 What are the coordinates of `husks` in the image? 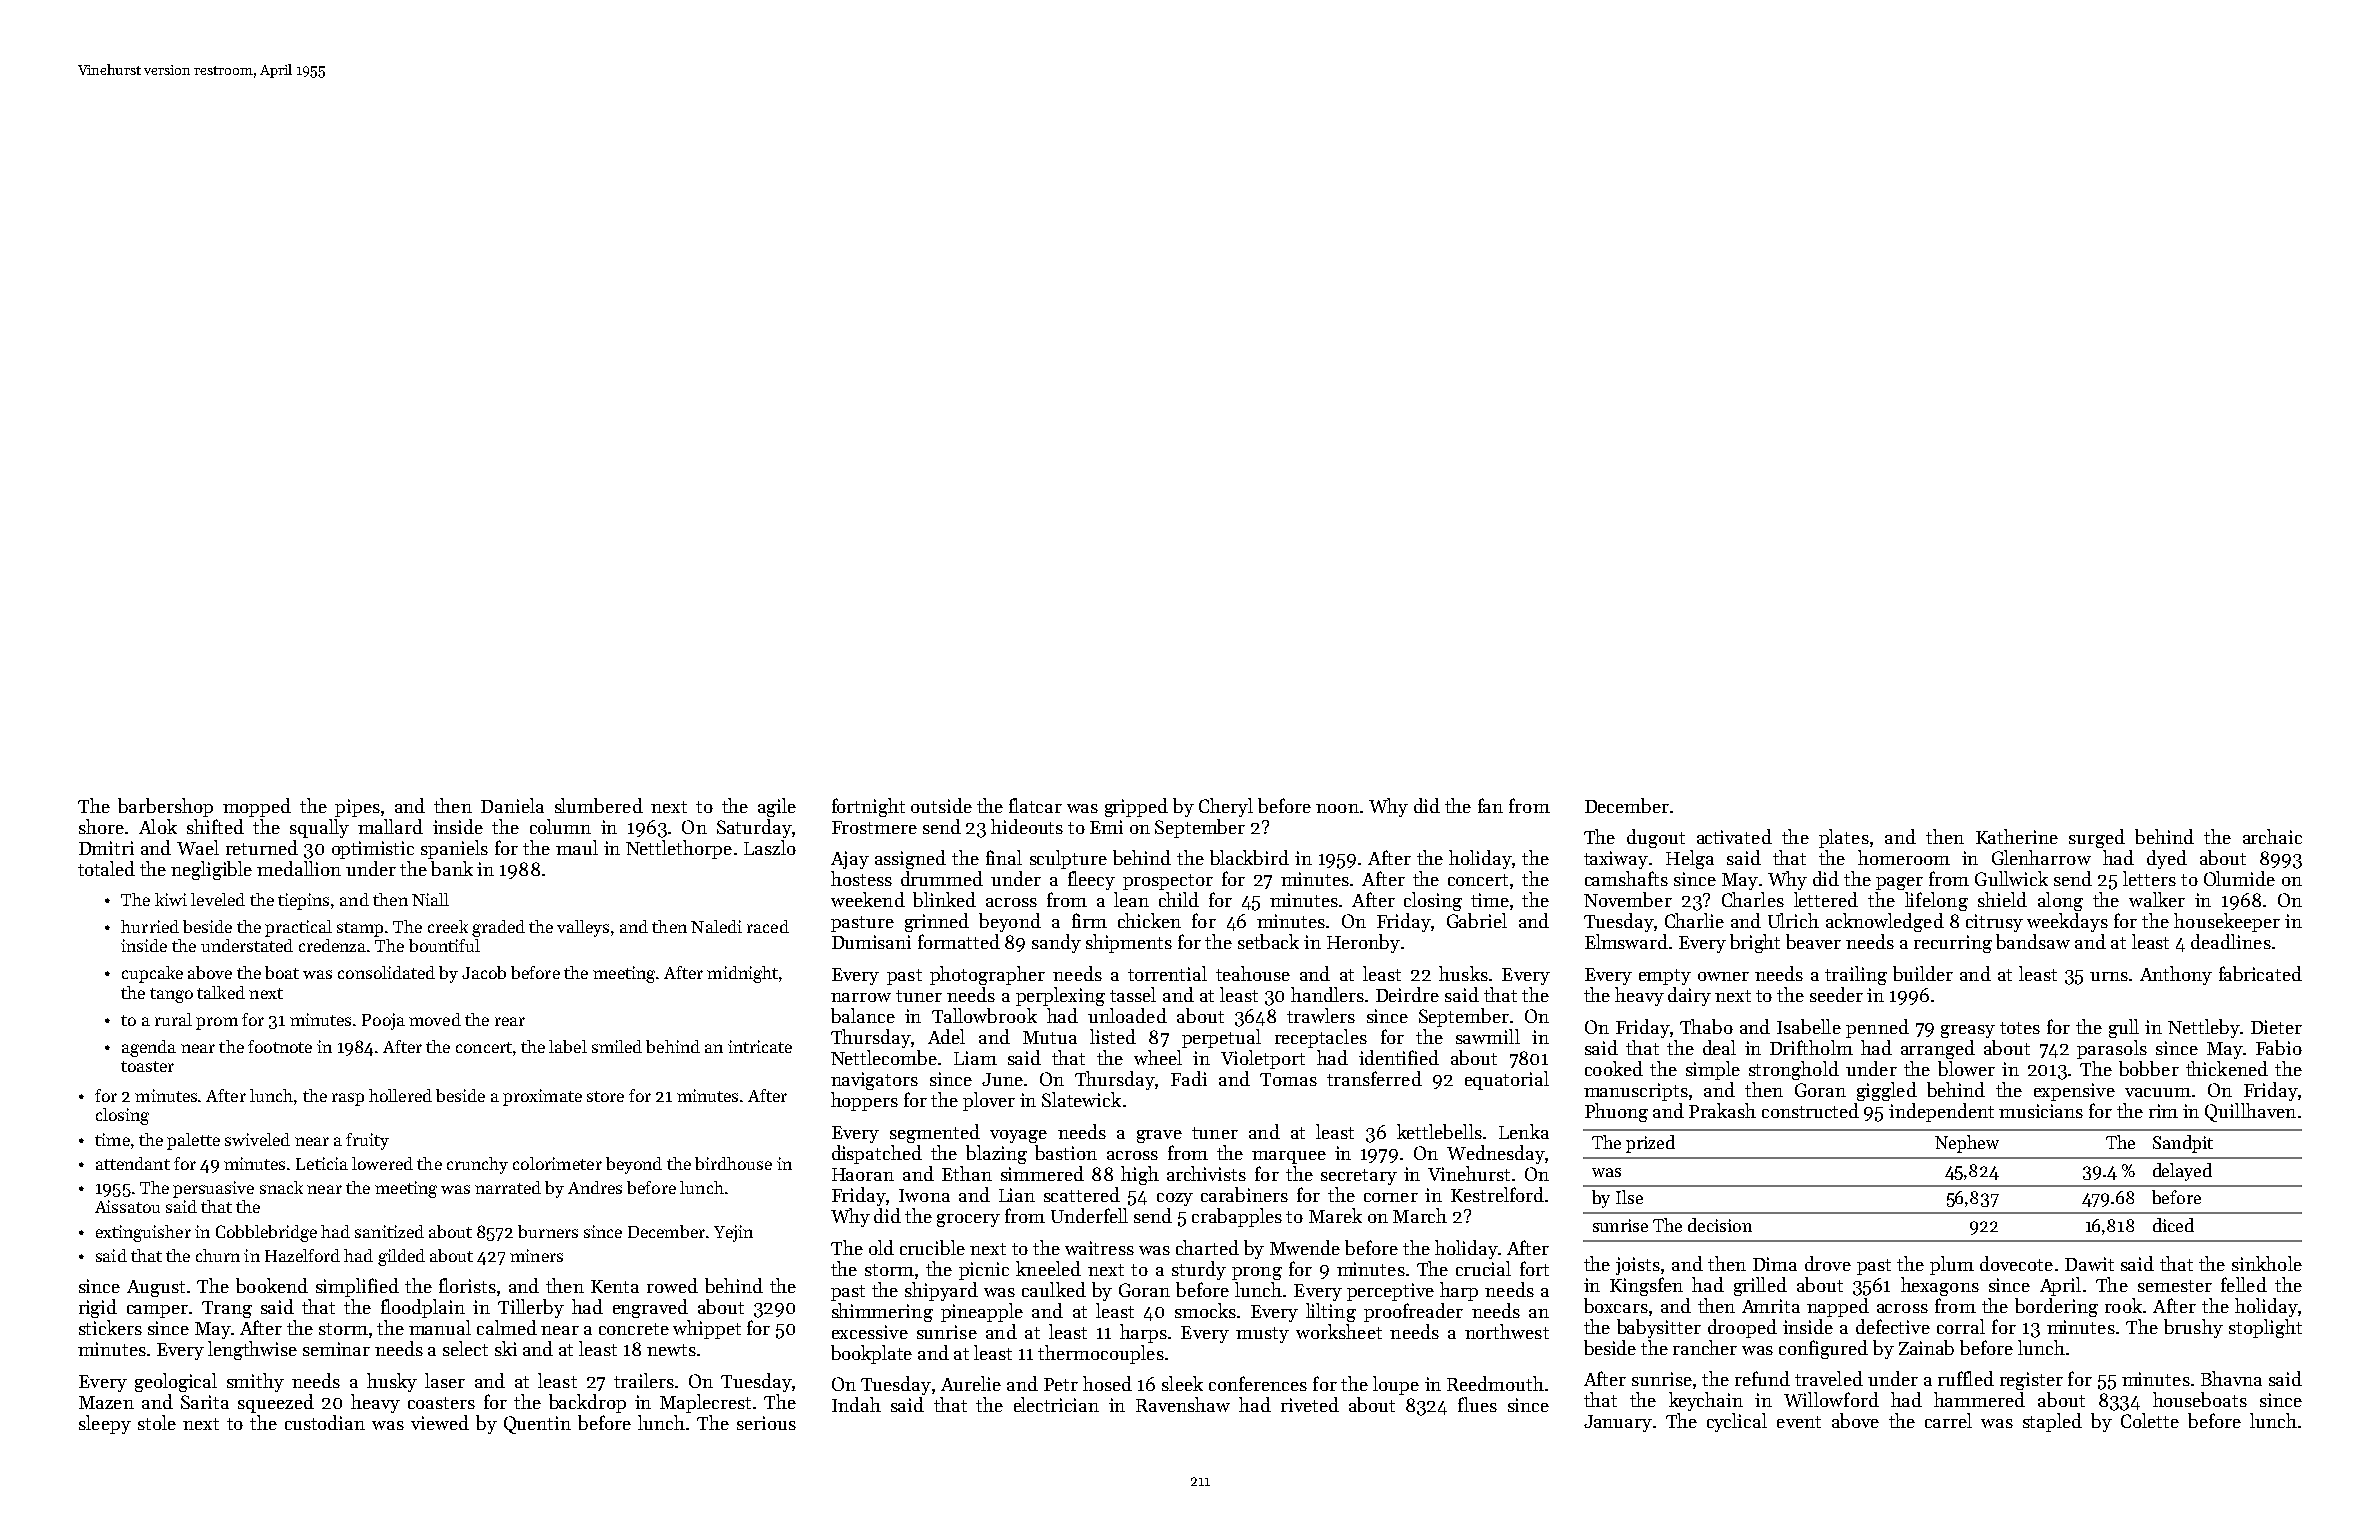 It's located at (1463, 973).
